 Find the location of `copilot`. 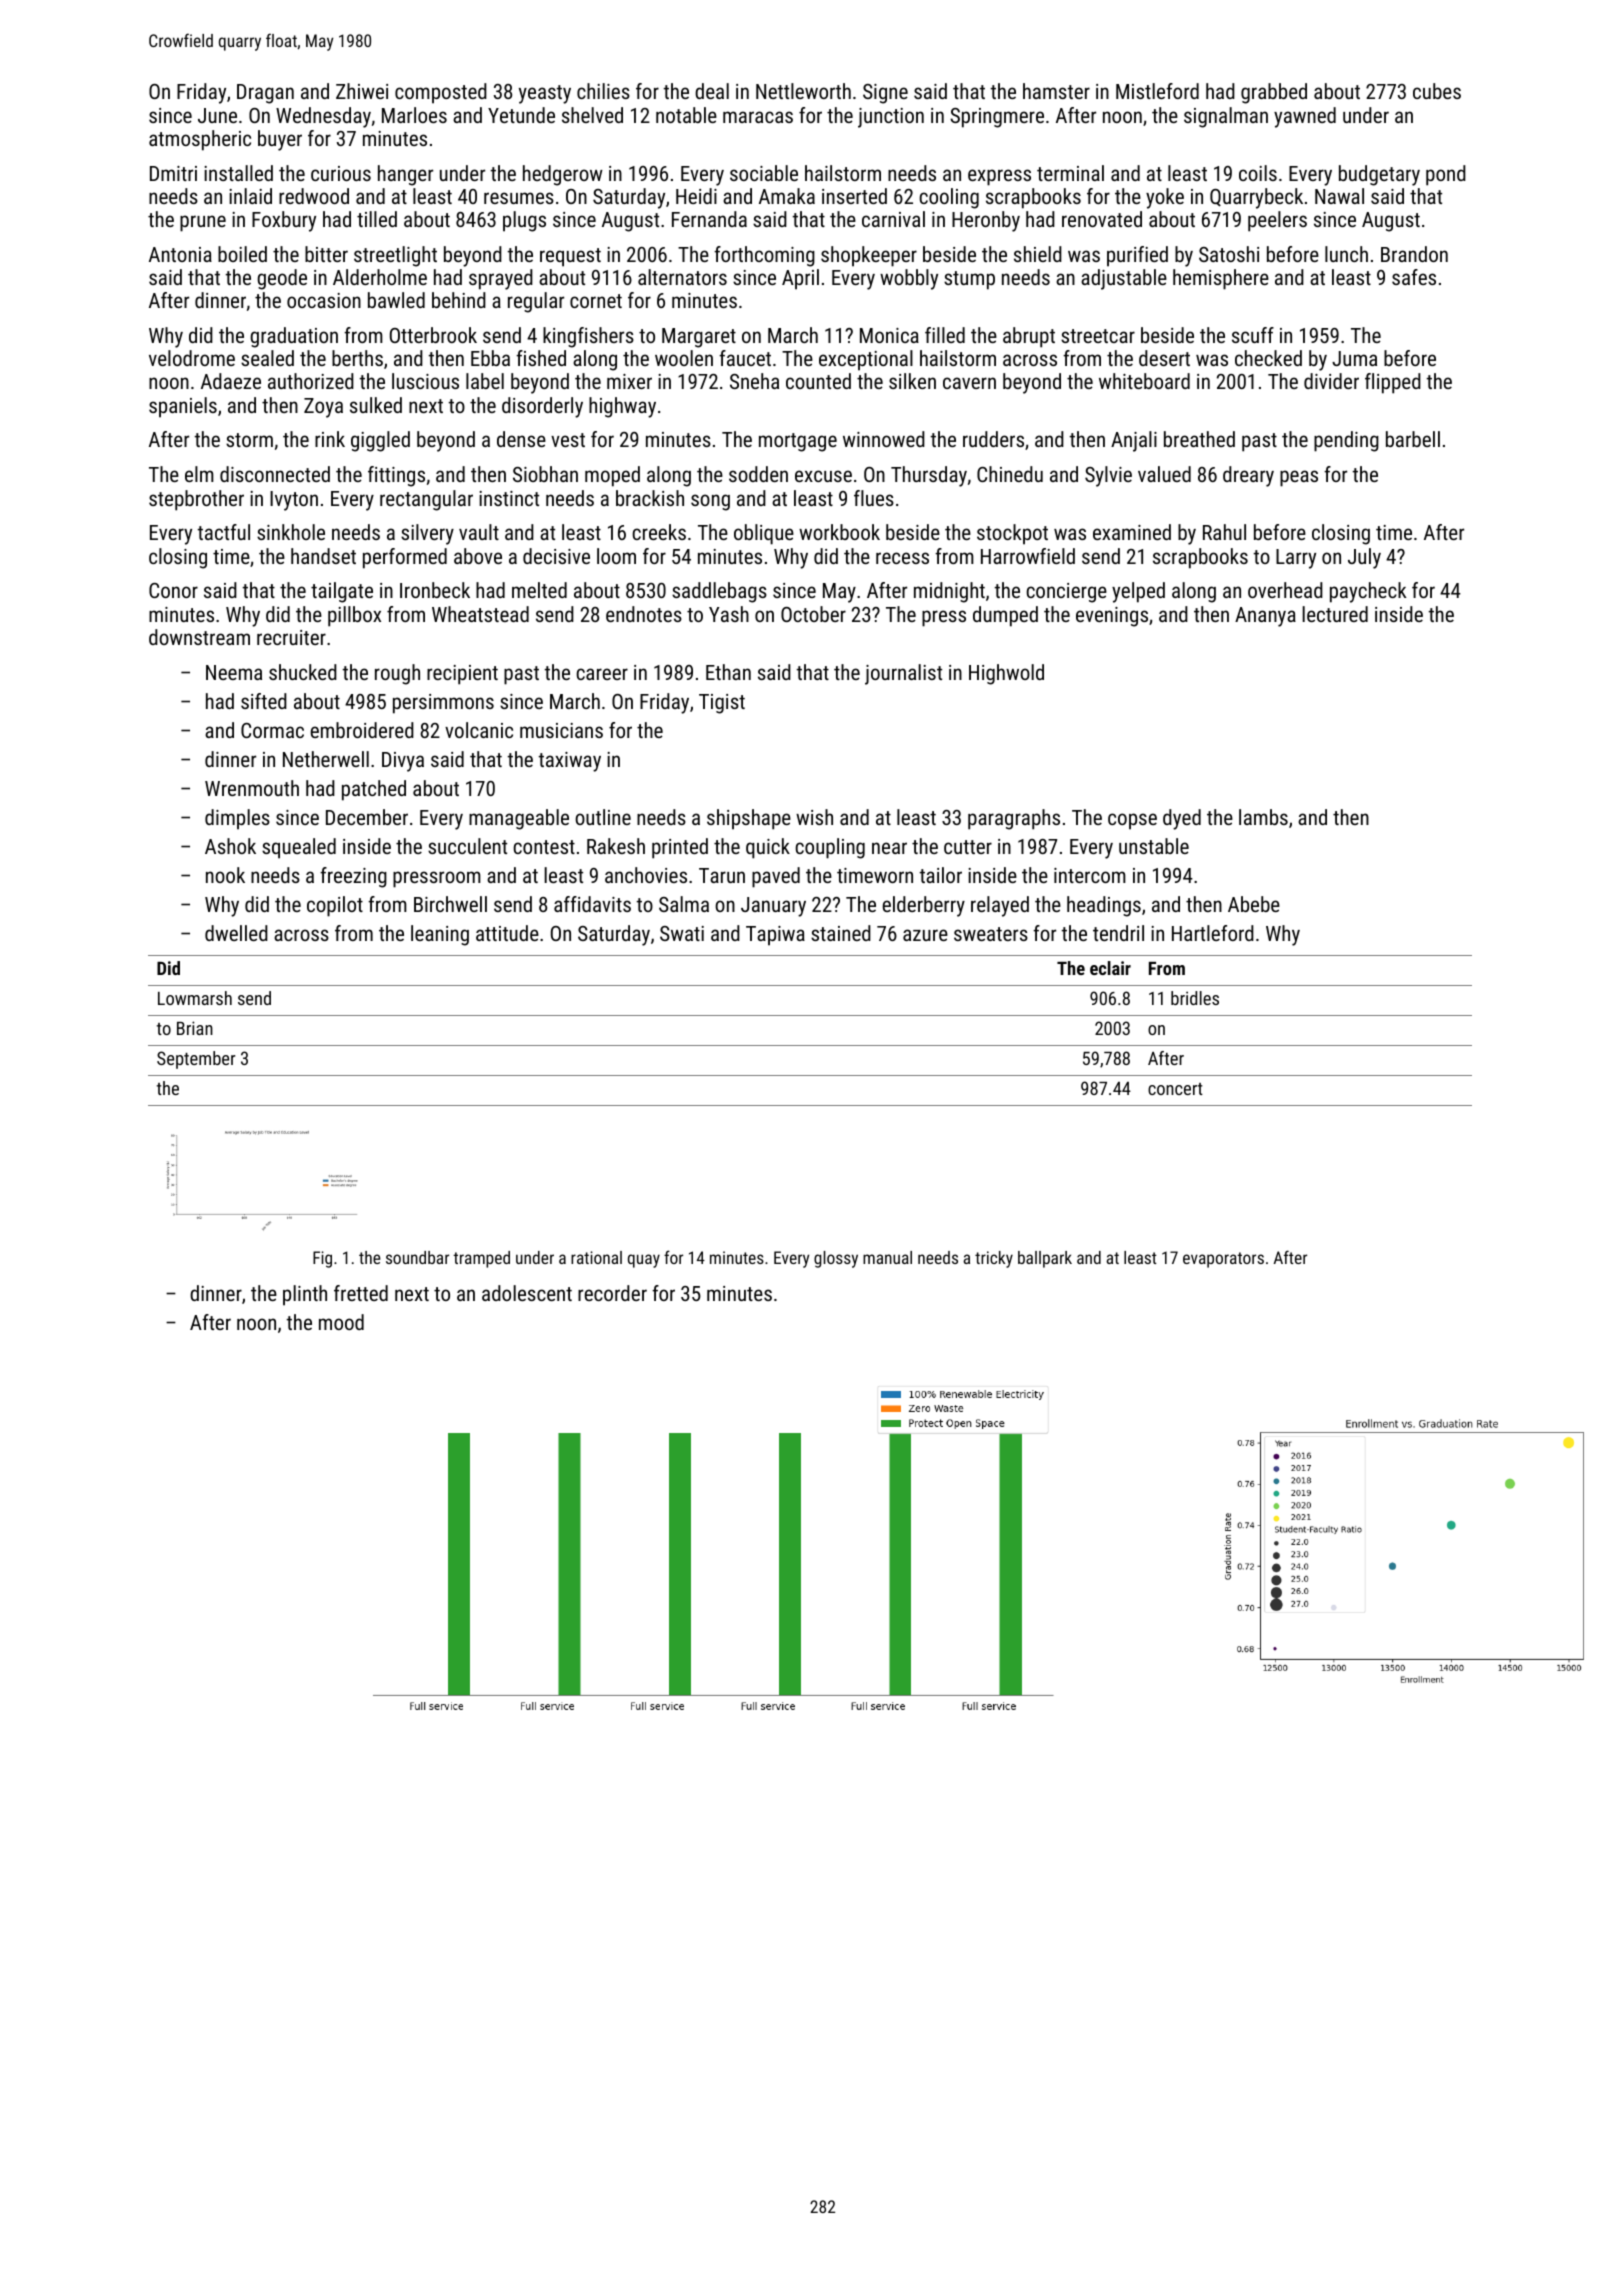

copilot is located at coordinates (335, 906).
